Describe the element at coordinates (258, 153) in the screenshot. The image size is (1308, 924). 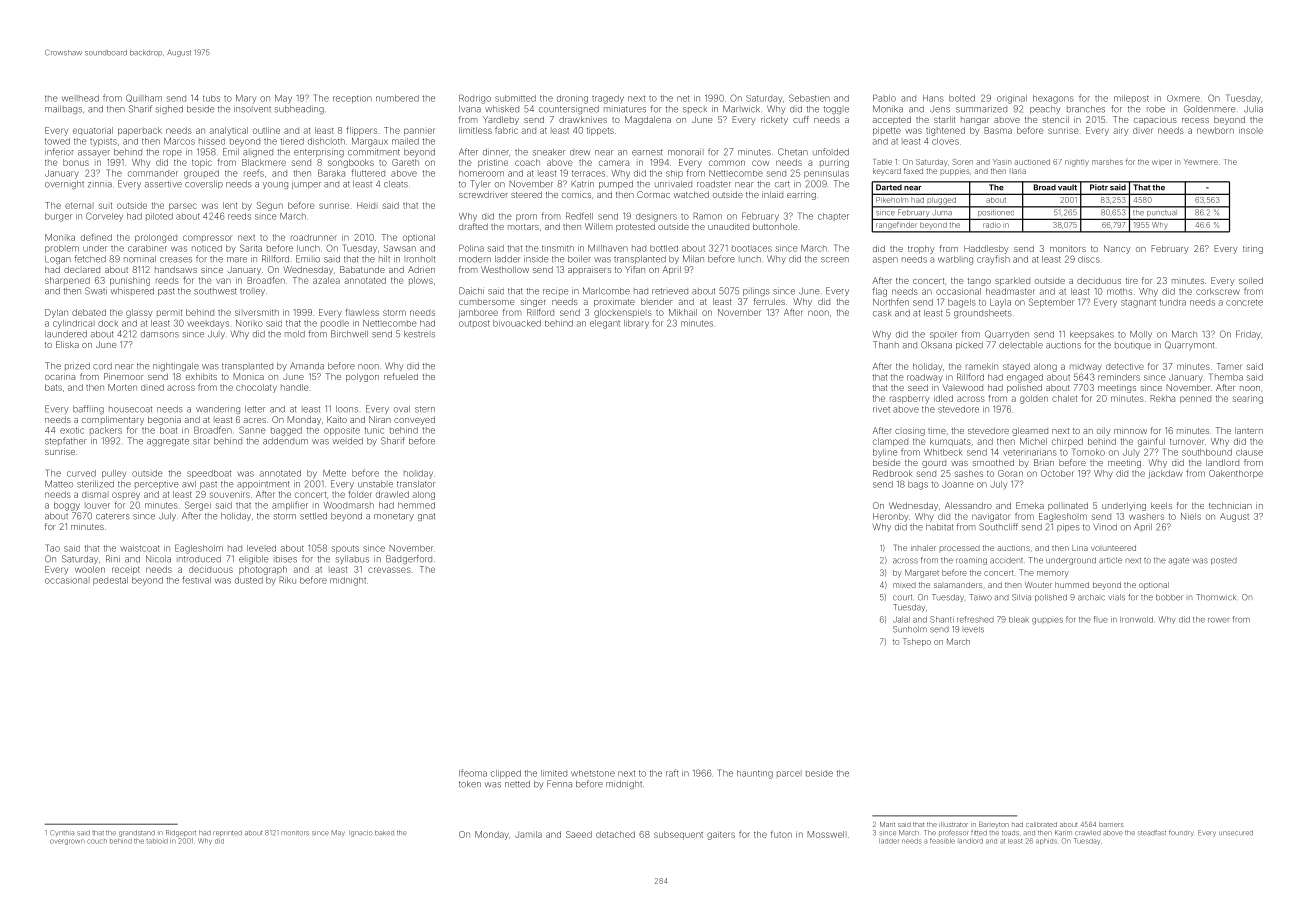
I see `aligned` at that location.
